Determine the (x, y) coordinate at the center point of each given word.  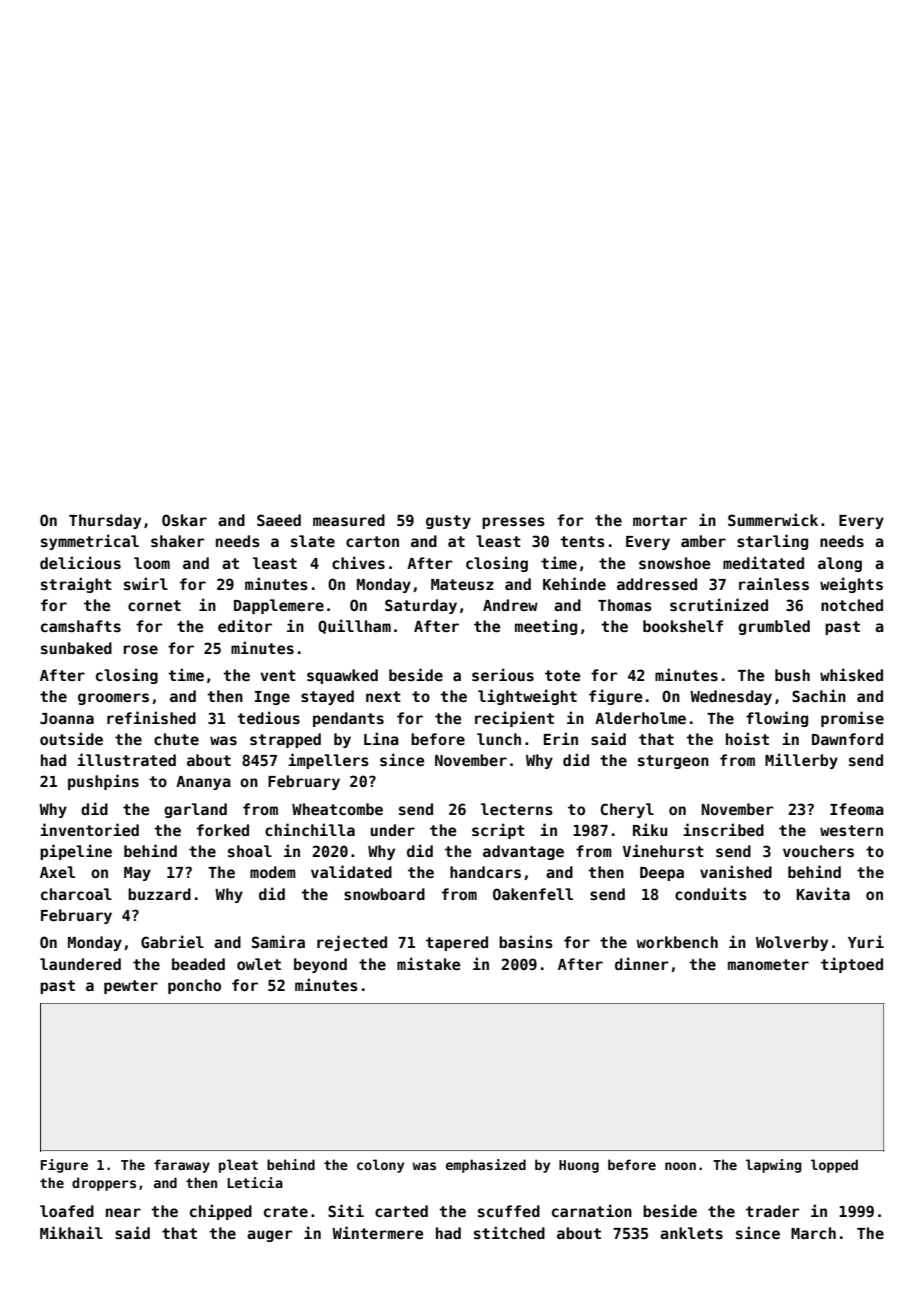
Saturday (421, 606)
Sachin (819, 695)
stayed (327, 697)
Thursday (105, 521)
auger (270, 1236)
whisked (851, 674)
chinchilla (310, 829)
